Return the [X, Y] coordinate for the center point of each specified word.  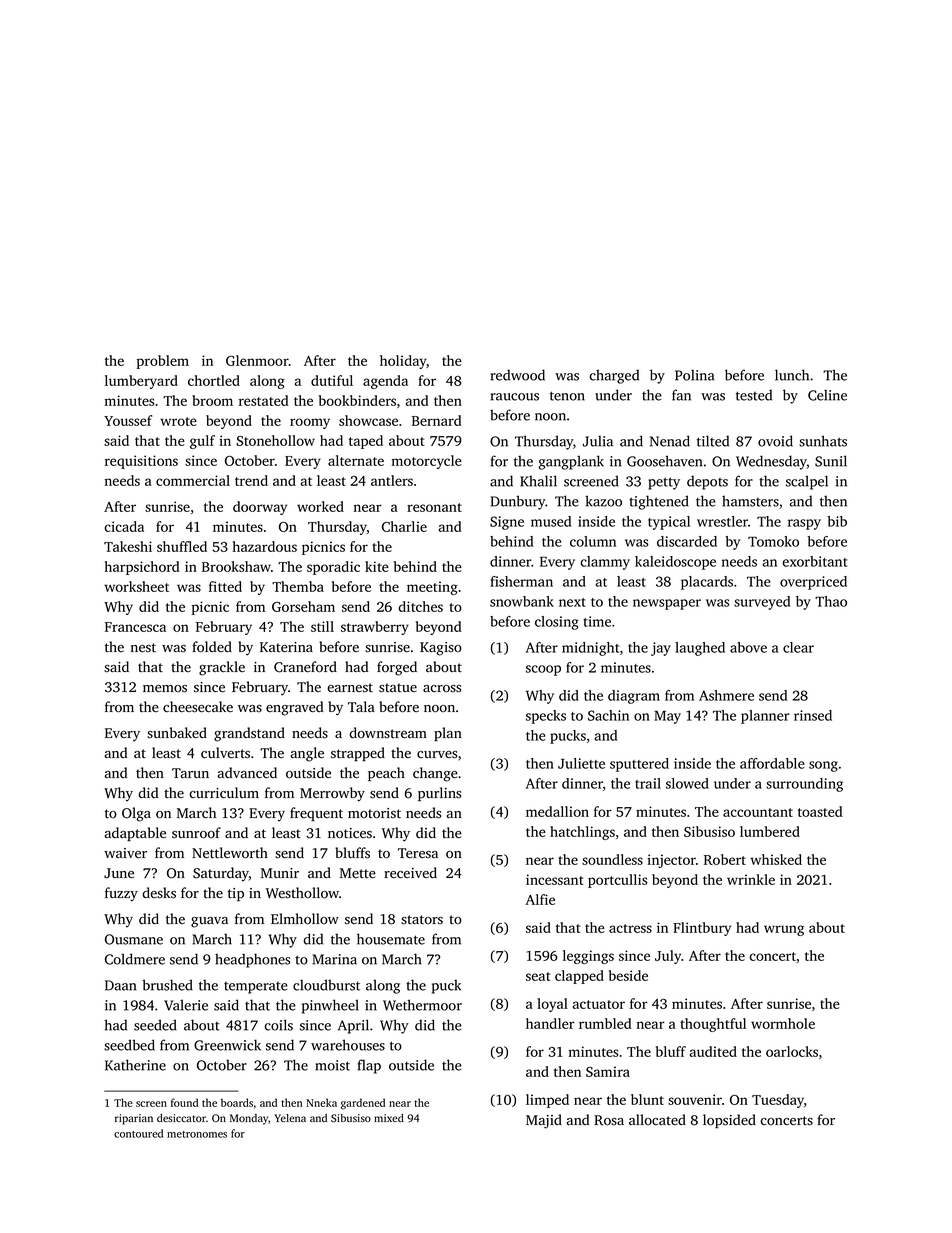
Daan [120, 985]
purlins [439, 794]
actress [630, 928]
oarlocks [792, 1051]
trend [251, 480]
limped [547, 1101]
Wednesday [771, 462]
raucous [515, 397]
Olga [136, 814]
